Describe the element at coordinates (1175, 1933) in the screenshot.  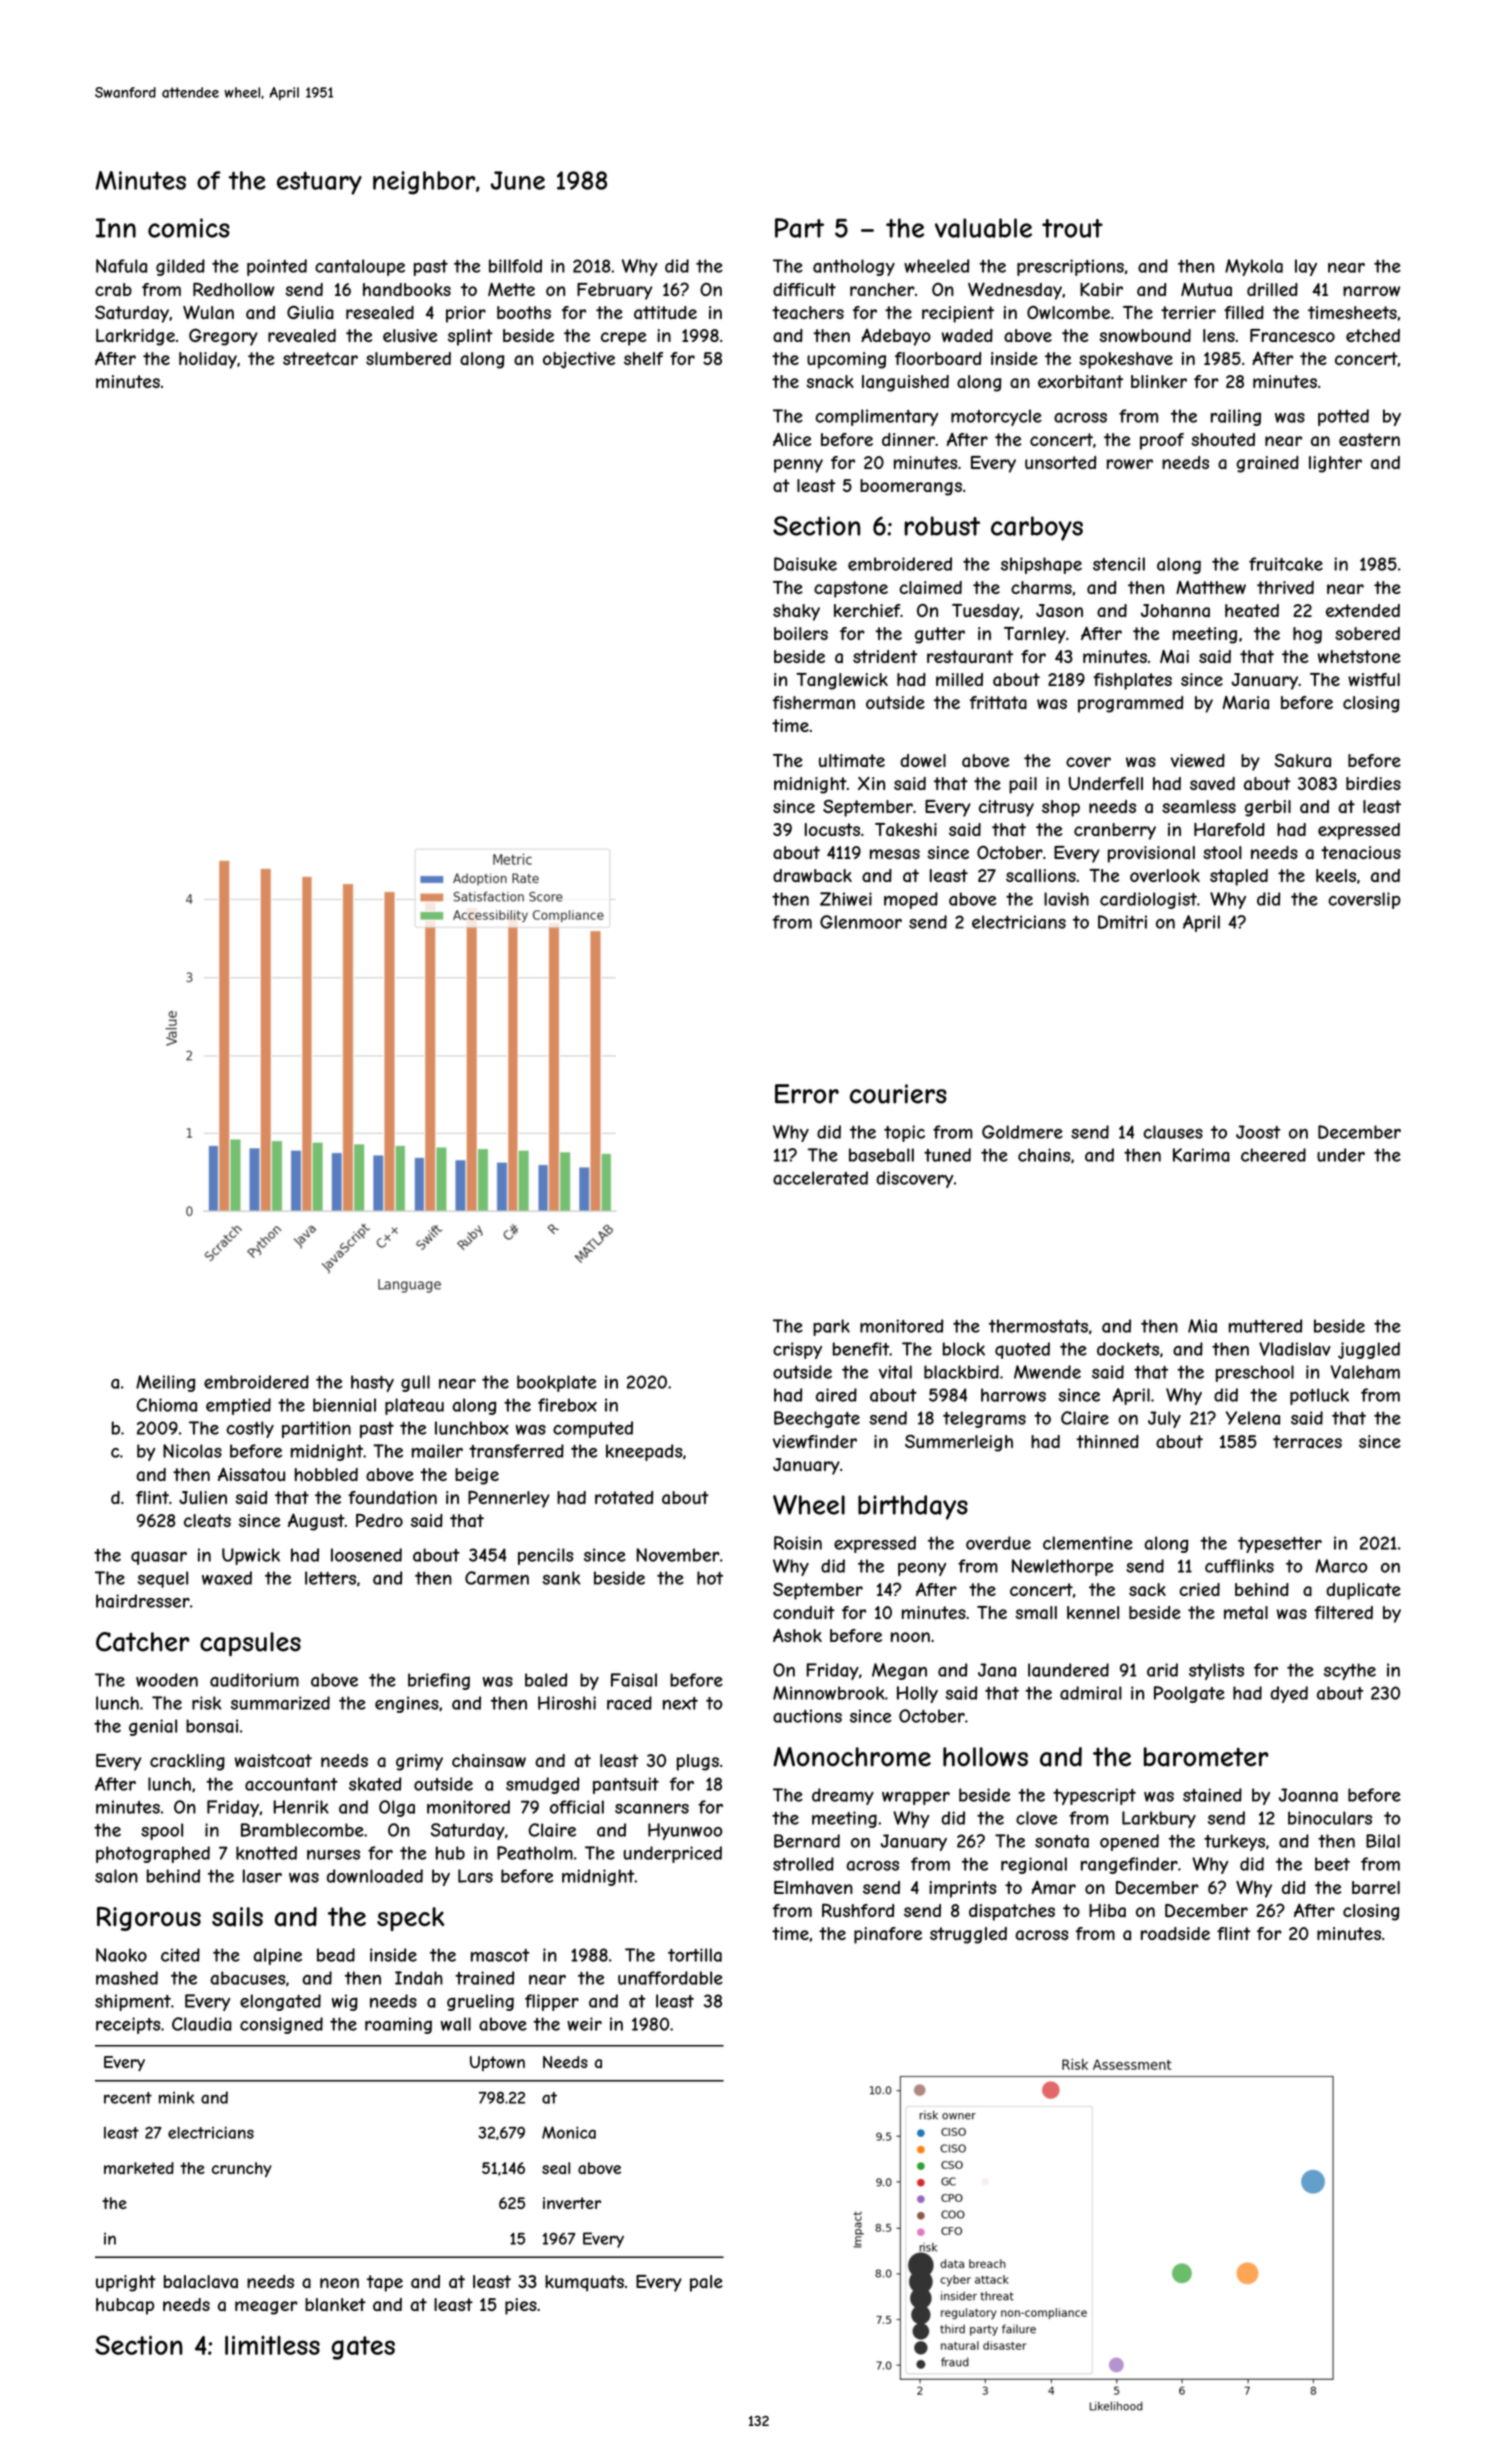
I see `roadside` at that location.
